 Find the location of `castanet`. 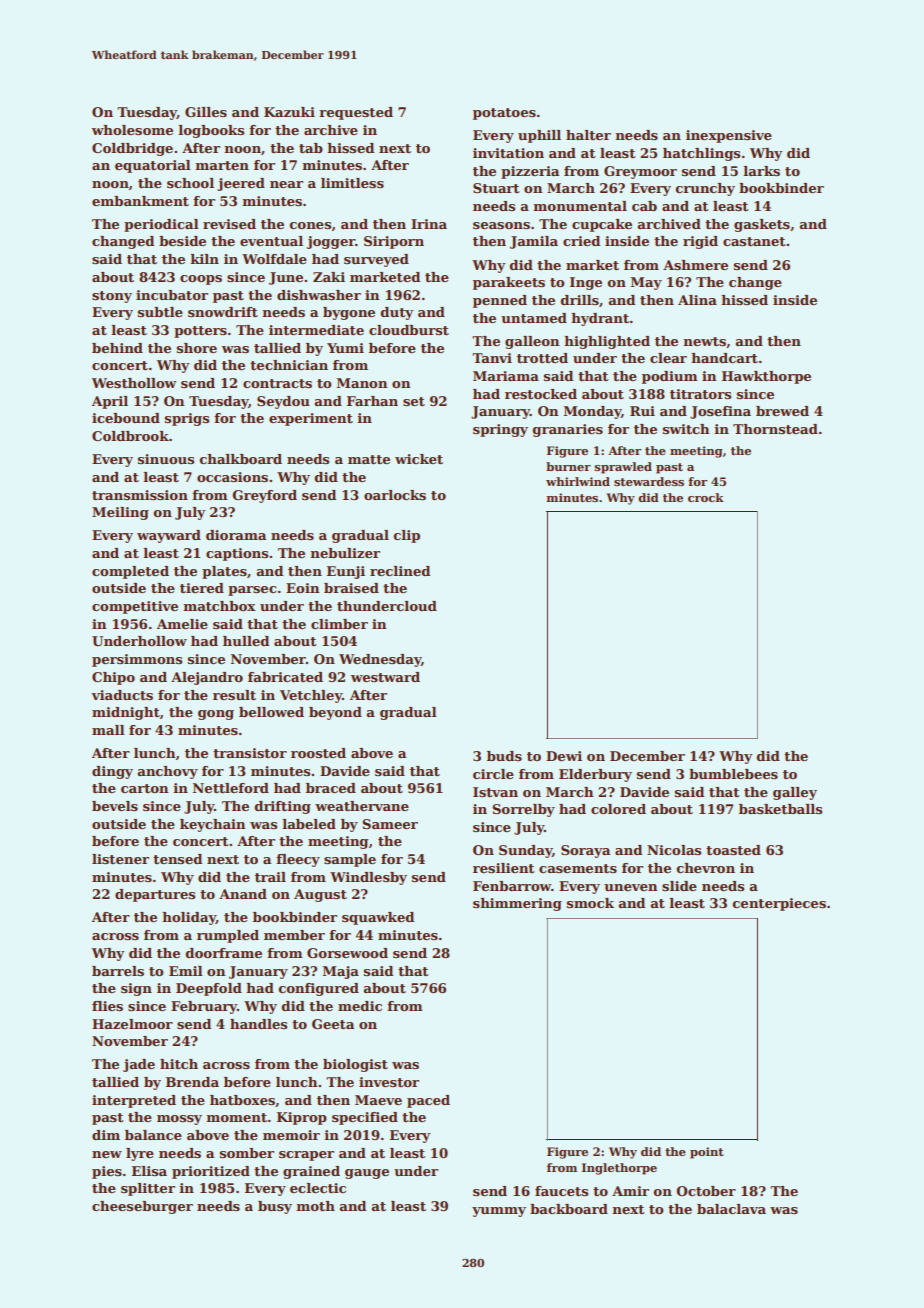

castanet is located at coordinates (754, 241).
